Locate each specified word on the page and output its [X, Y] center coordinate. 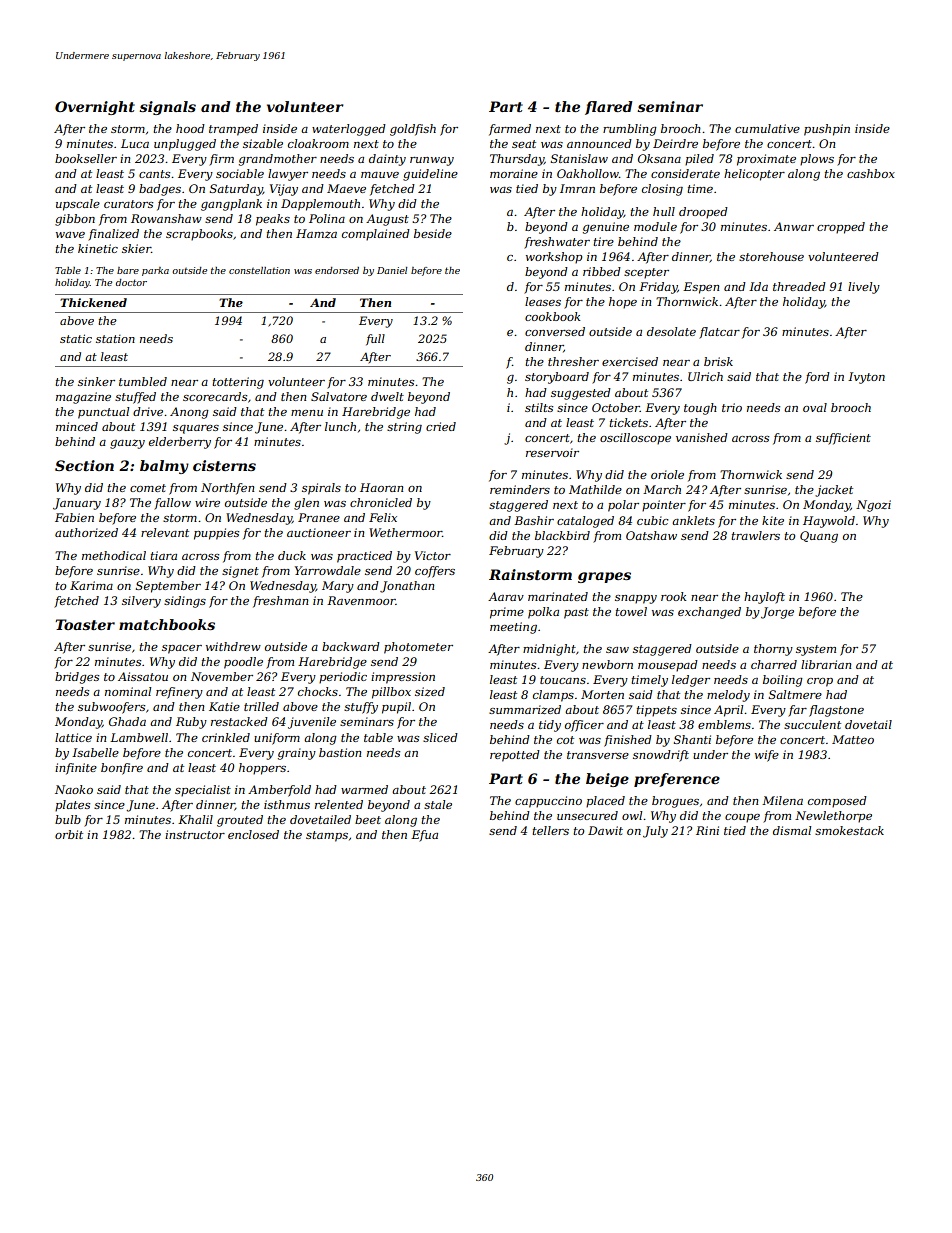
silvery [141, 602]
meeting [513, 628]
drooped [703, 213]
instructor [195, 834]
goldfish [413, 130]
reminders [520, 489]
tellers [550, 830]
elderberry [180, 443]
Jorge [777, 613]
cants [154, 174]
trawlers [755, 535]
